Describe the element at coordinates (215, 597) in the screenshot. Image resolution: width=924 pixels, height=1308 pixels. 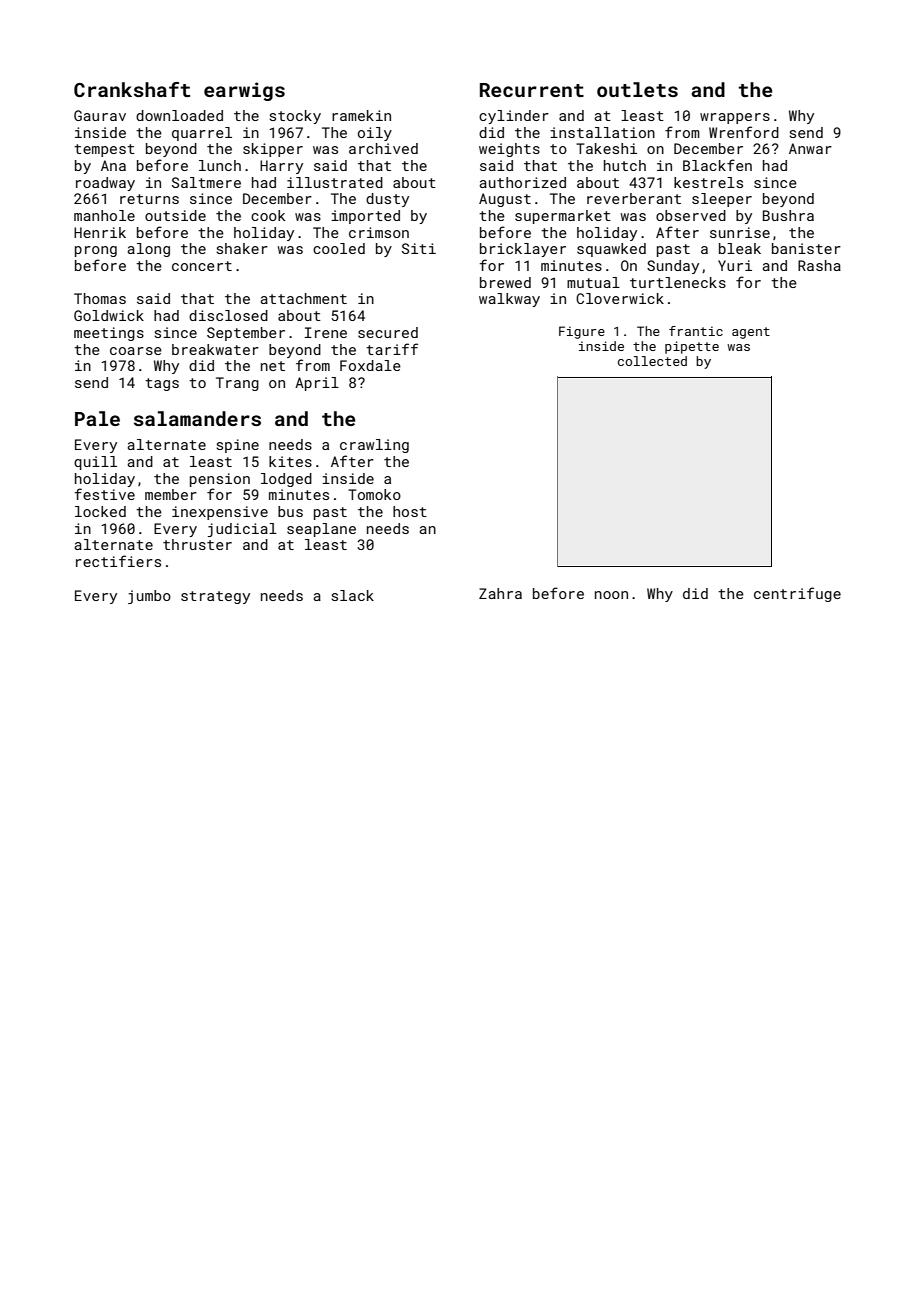
I see `strategy` at that location.
